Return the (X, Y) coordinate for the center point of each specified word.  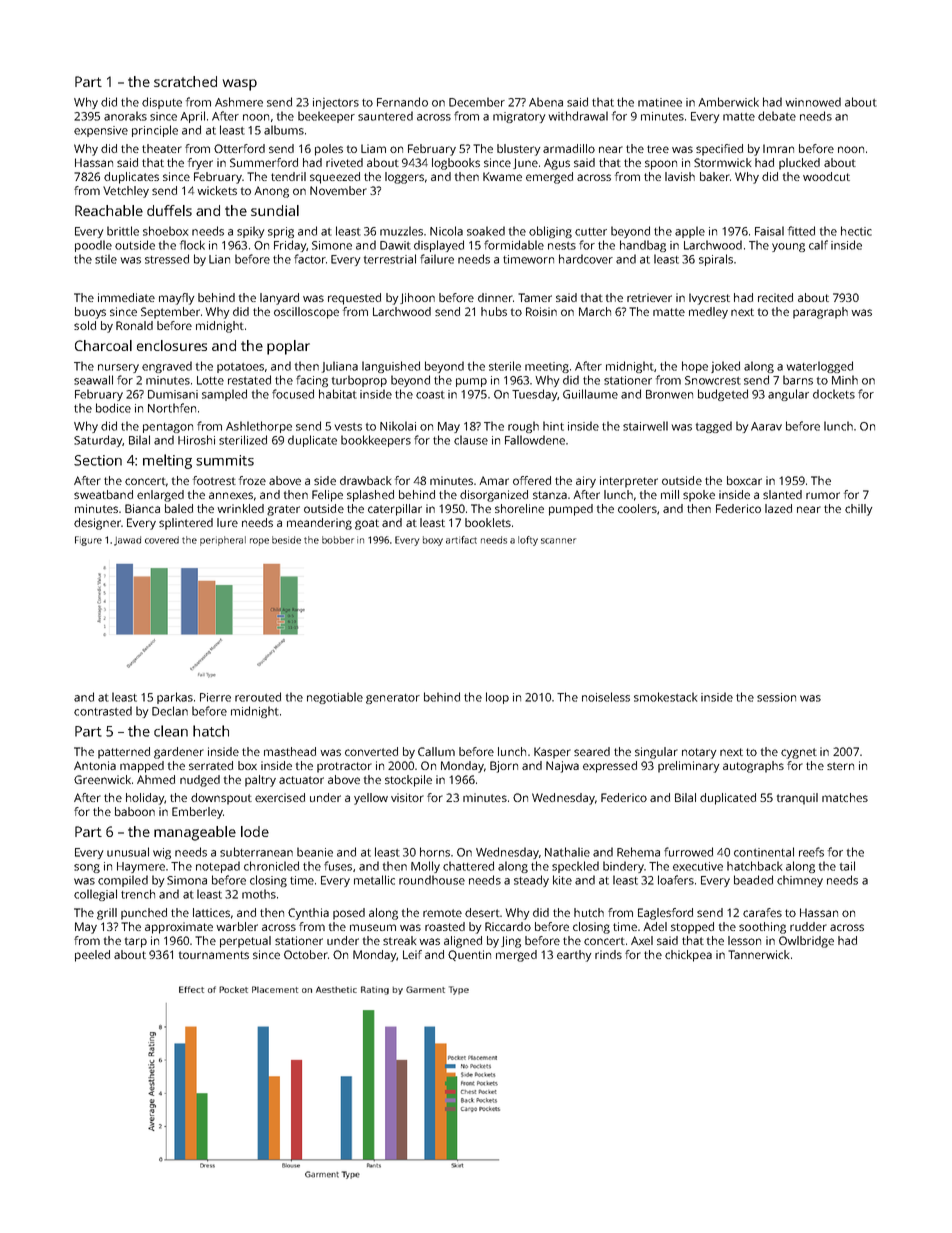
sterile (505, 366)
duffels (169, 210)
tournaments (214, 955)
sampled (224, 395)
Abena (546, 102)
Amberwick (728, 102)
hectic (856, 231)
